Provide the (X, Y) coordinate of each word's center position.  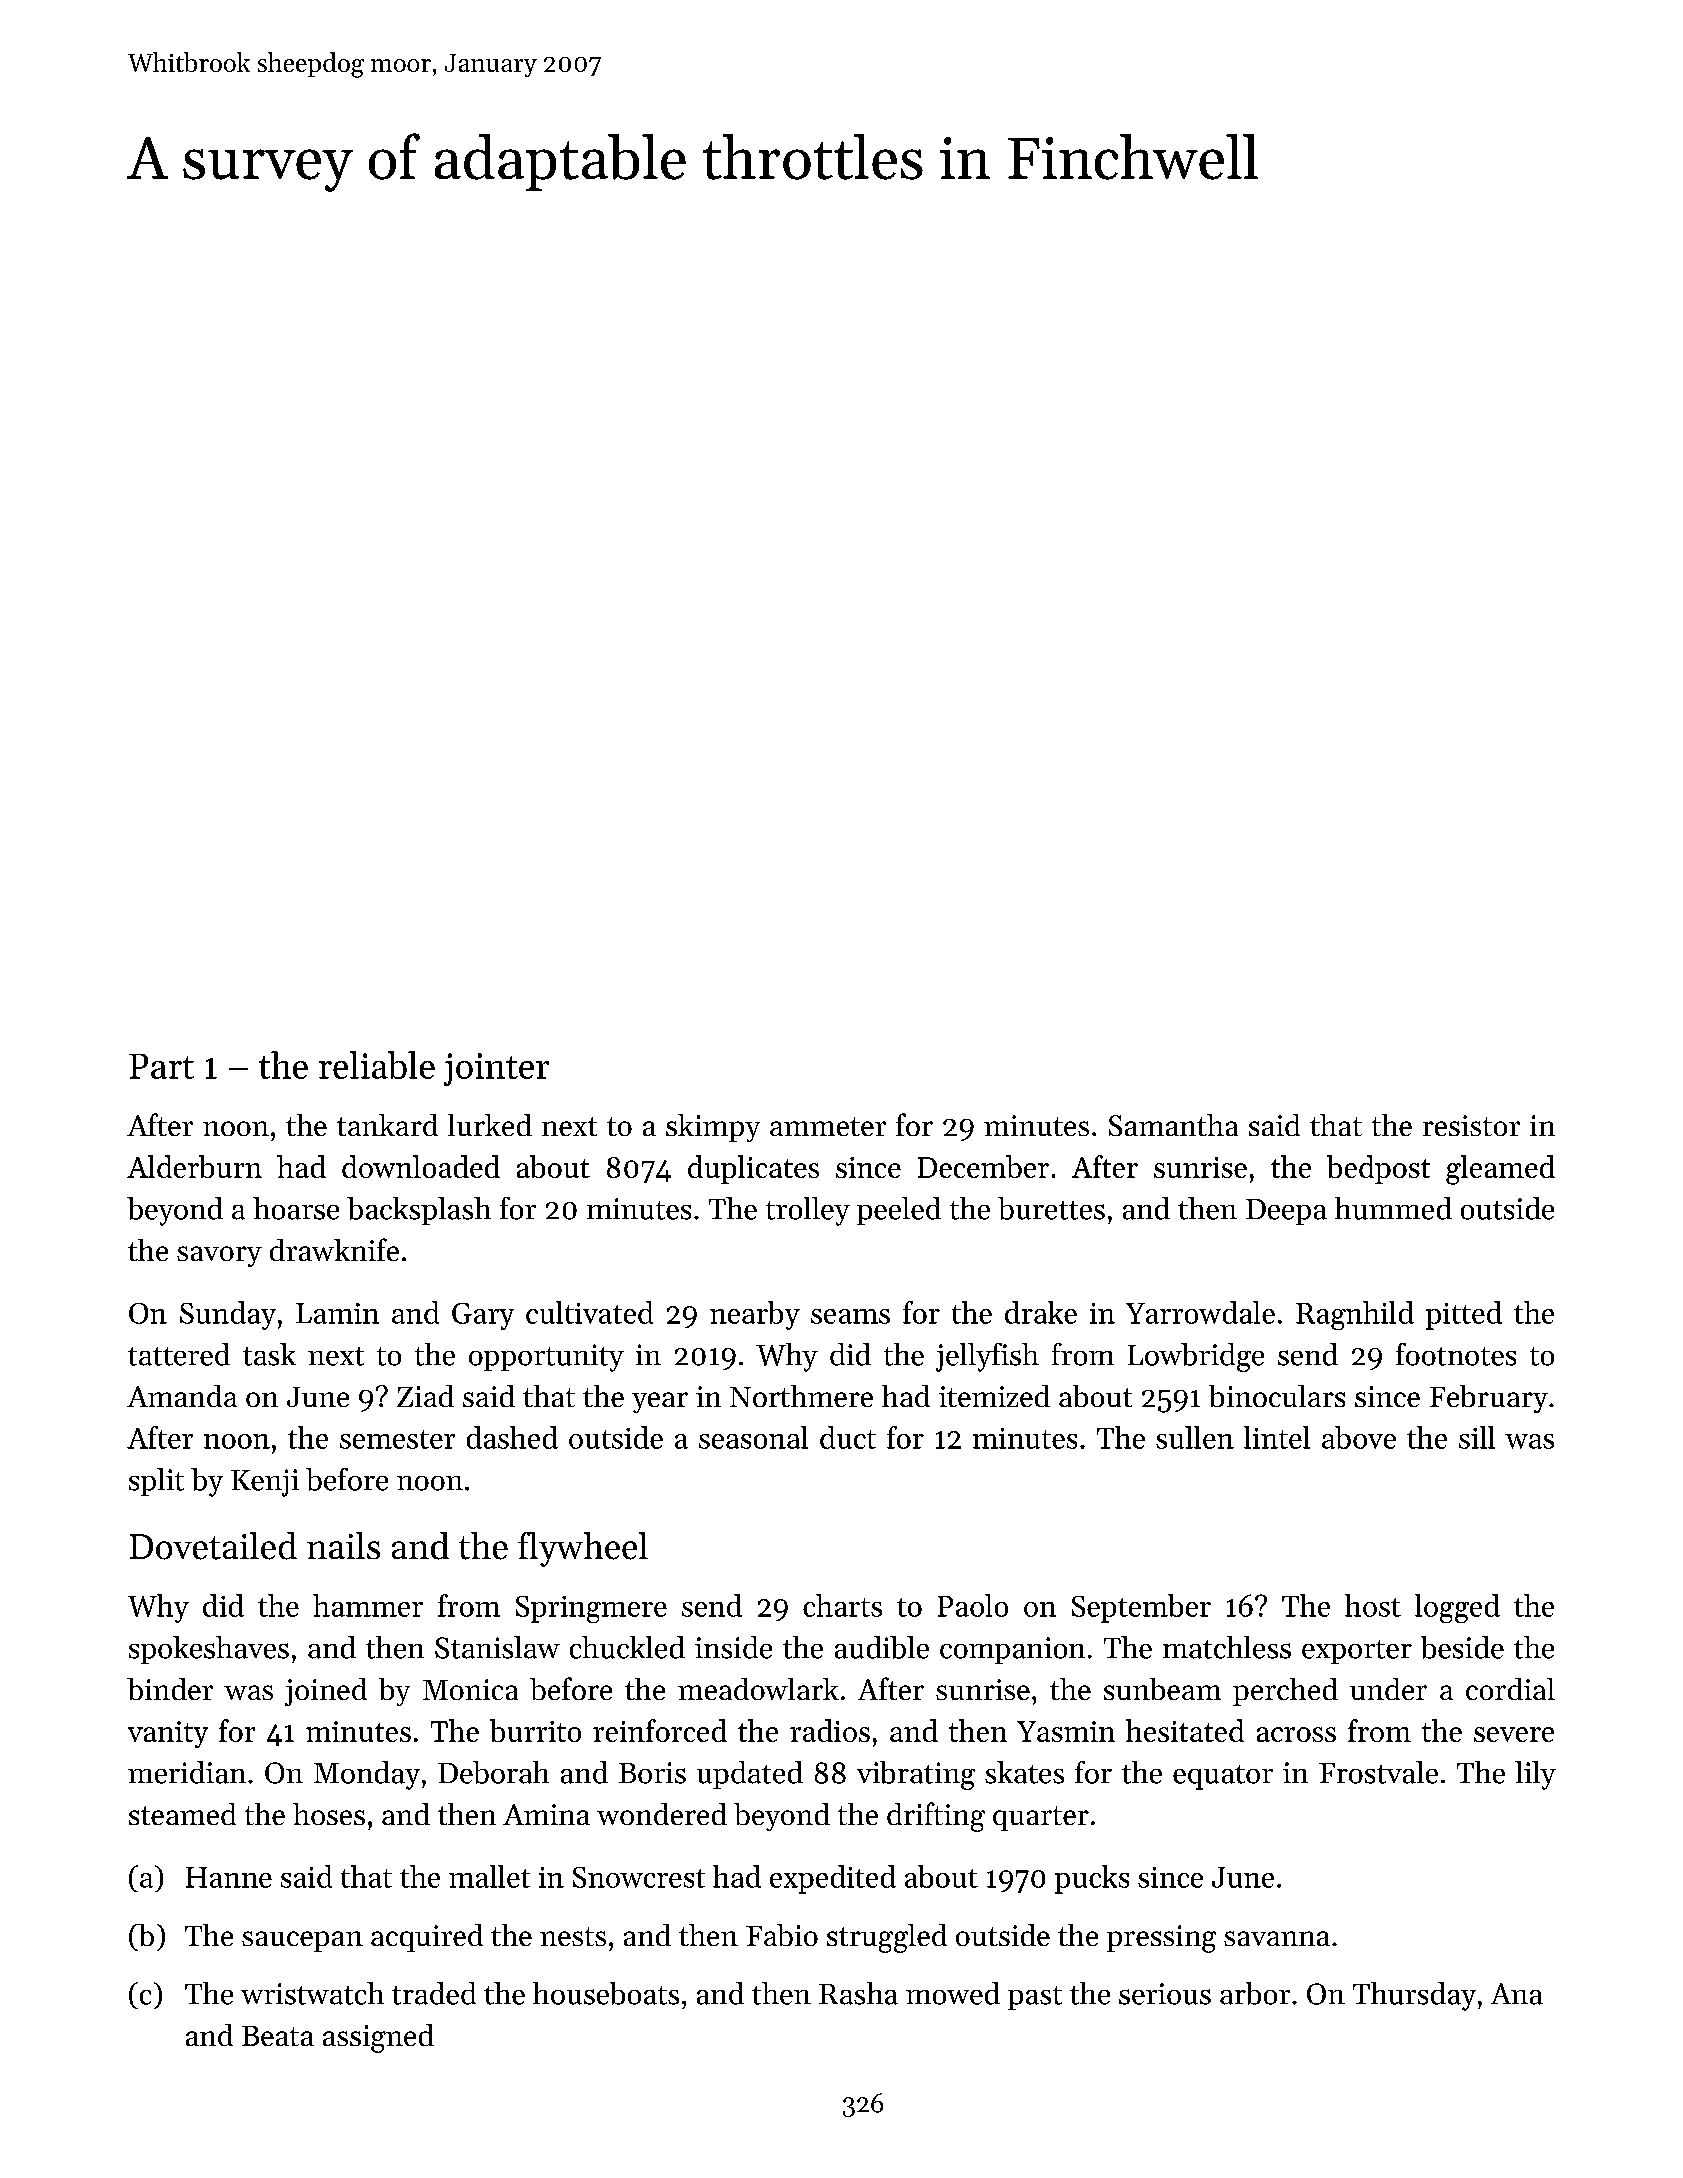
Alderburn (194, 1166)
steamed (182, 1814)
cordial (1510, 1689)
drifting (936, 1817)
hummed (1393, 1208)
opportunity (546, 1358)
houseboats (606, 1993)
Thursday (1414, 1996)
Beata (278, 2036)
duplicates (753, 1169)
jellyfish (987, 1357)
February (1489, 1399)
